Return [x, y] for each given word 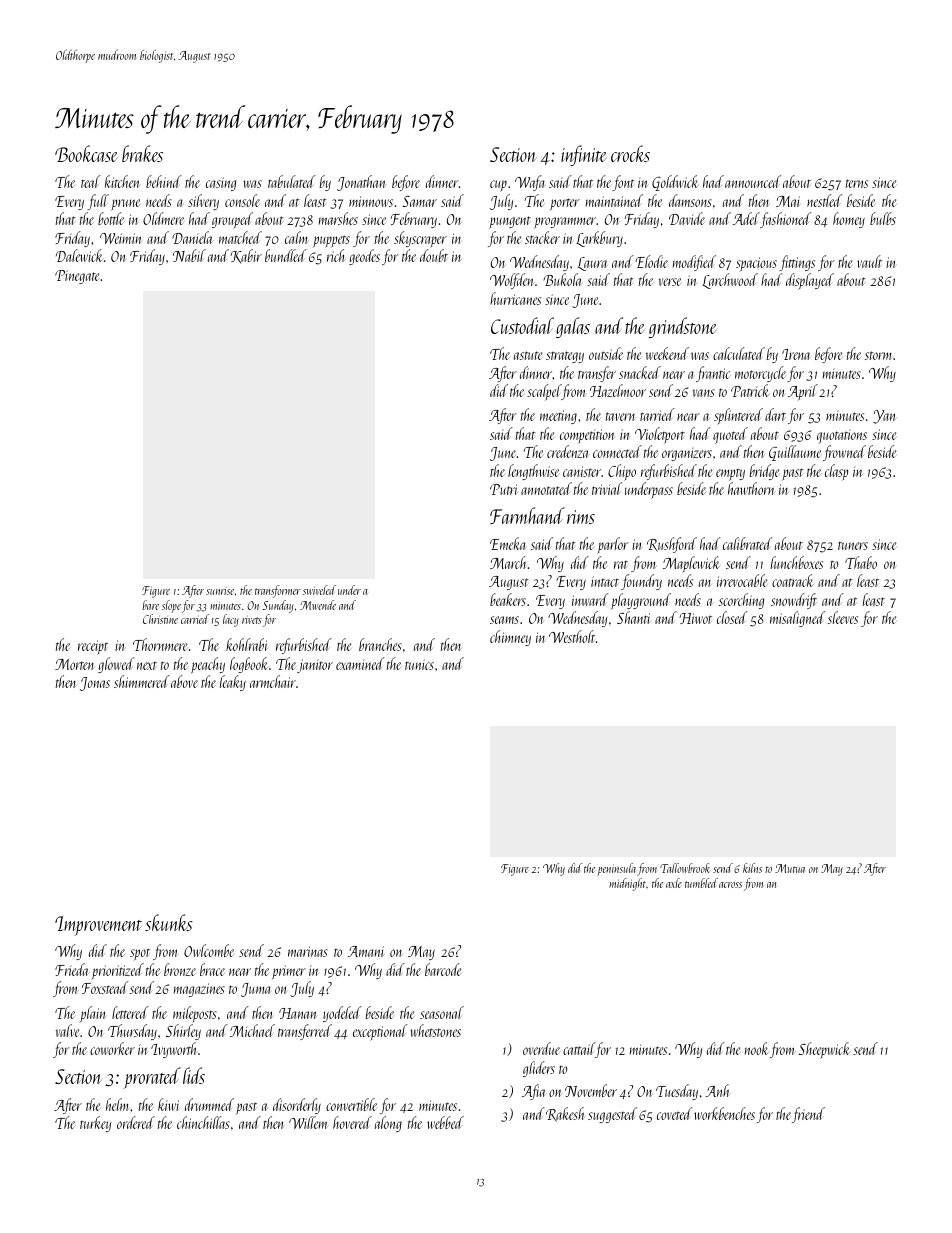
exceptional [380, 1032]
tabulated [292, 181]
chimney [510, 638]
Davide [687, 218]
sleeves [843, 617]
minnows [371, 201]
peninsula [616, 869]
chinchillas [203, 1122]
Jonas [95, 684]
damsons [690, 200]
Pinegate [77, 277]
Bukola [562, 279]
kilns [752, 868]
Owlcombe [209, 950]
